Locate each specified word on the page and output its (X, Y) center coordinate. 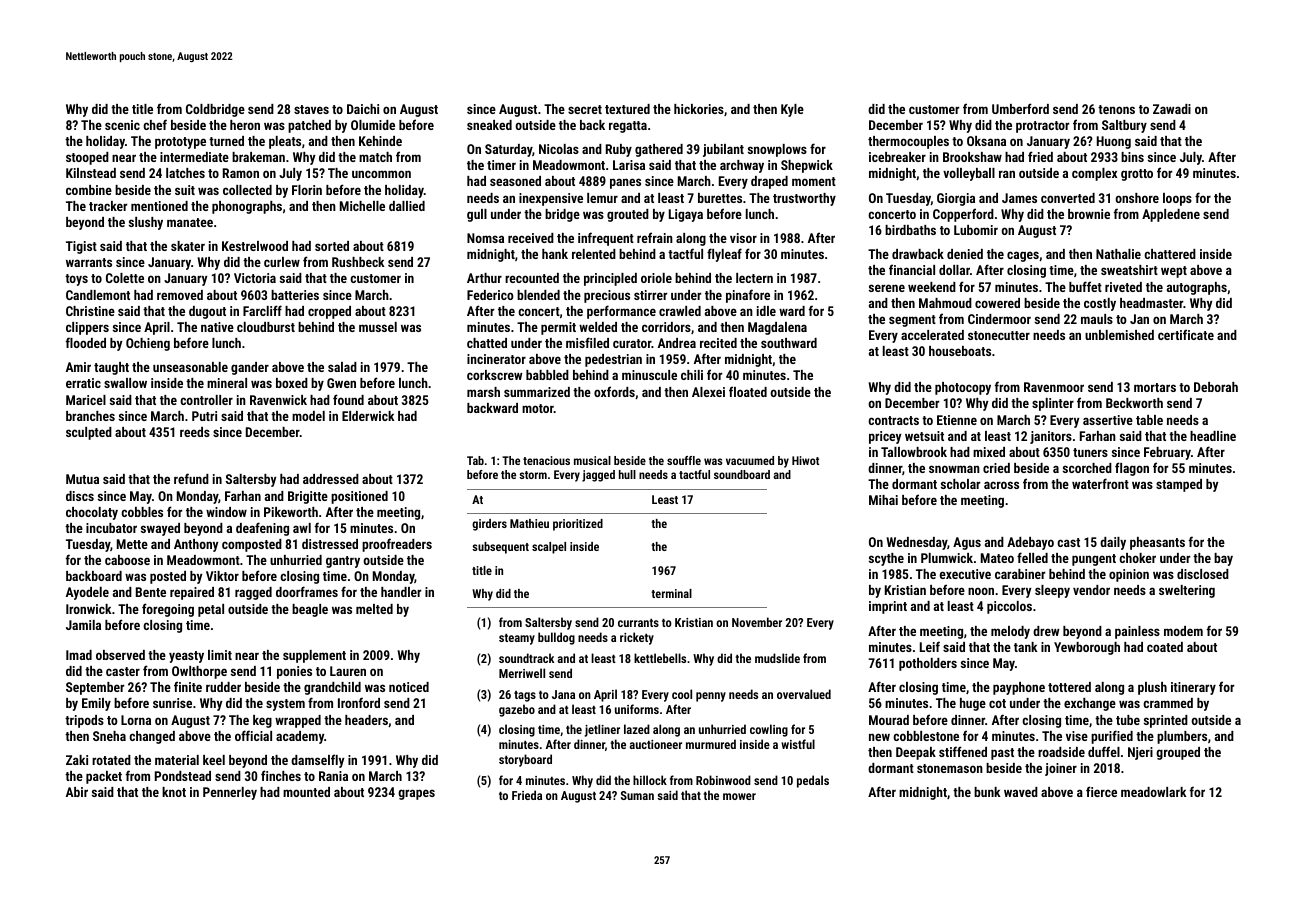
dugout (207, 312)
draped (769, 182)
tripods (84, 721)
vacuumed (750, 460)
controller (206, 400)
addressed (331, 479)
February (1167, 453)
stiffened (963, 751)
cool (682, 694)
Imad (79, 655)
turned (226, 141)
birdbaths (910, 230)
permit (558, 328)
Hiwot (805, 460)
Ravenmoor (1054, 387)
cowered (997, 303)
